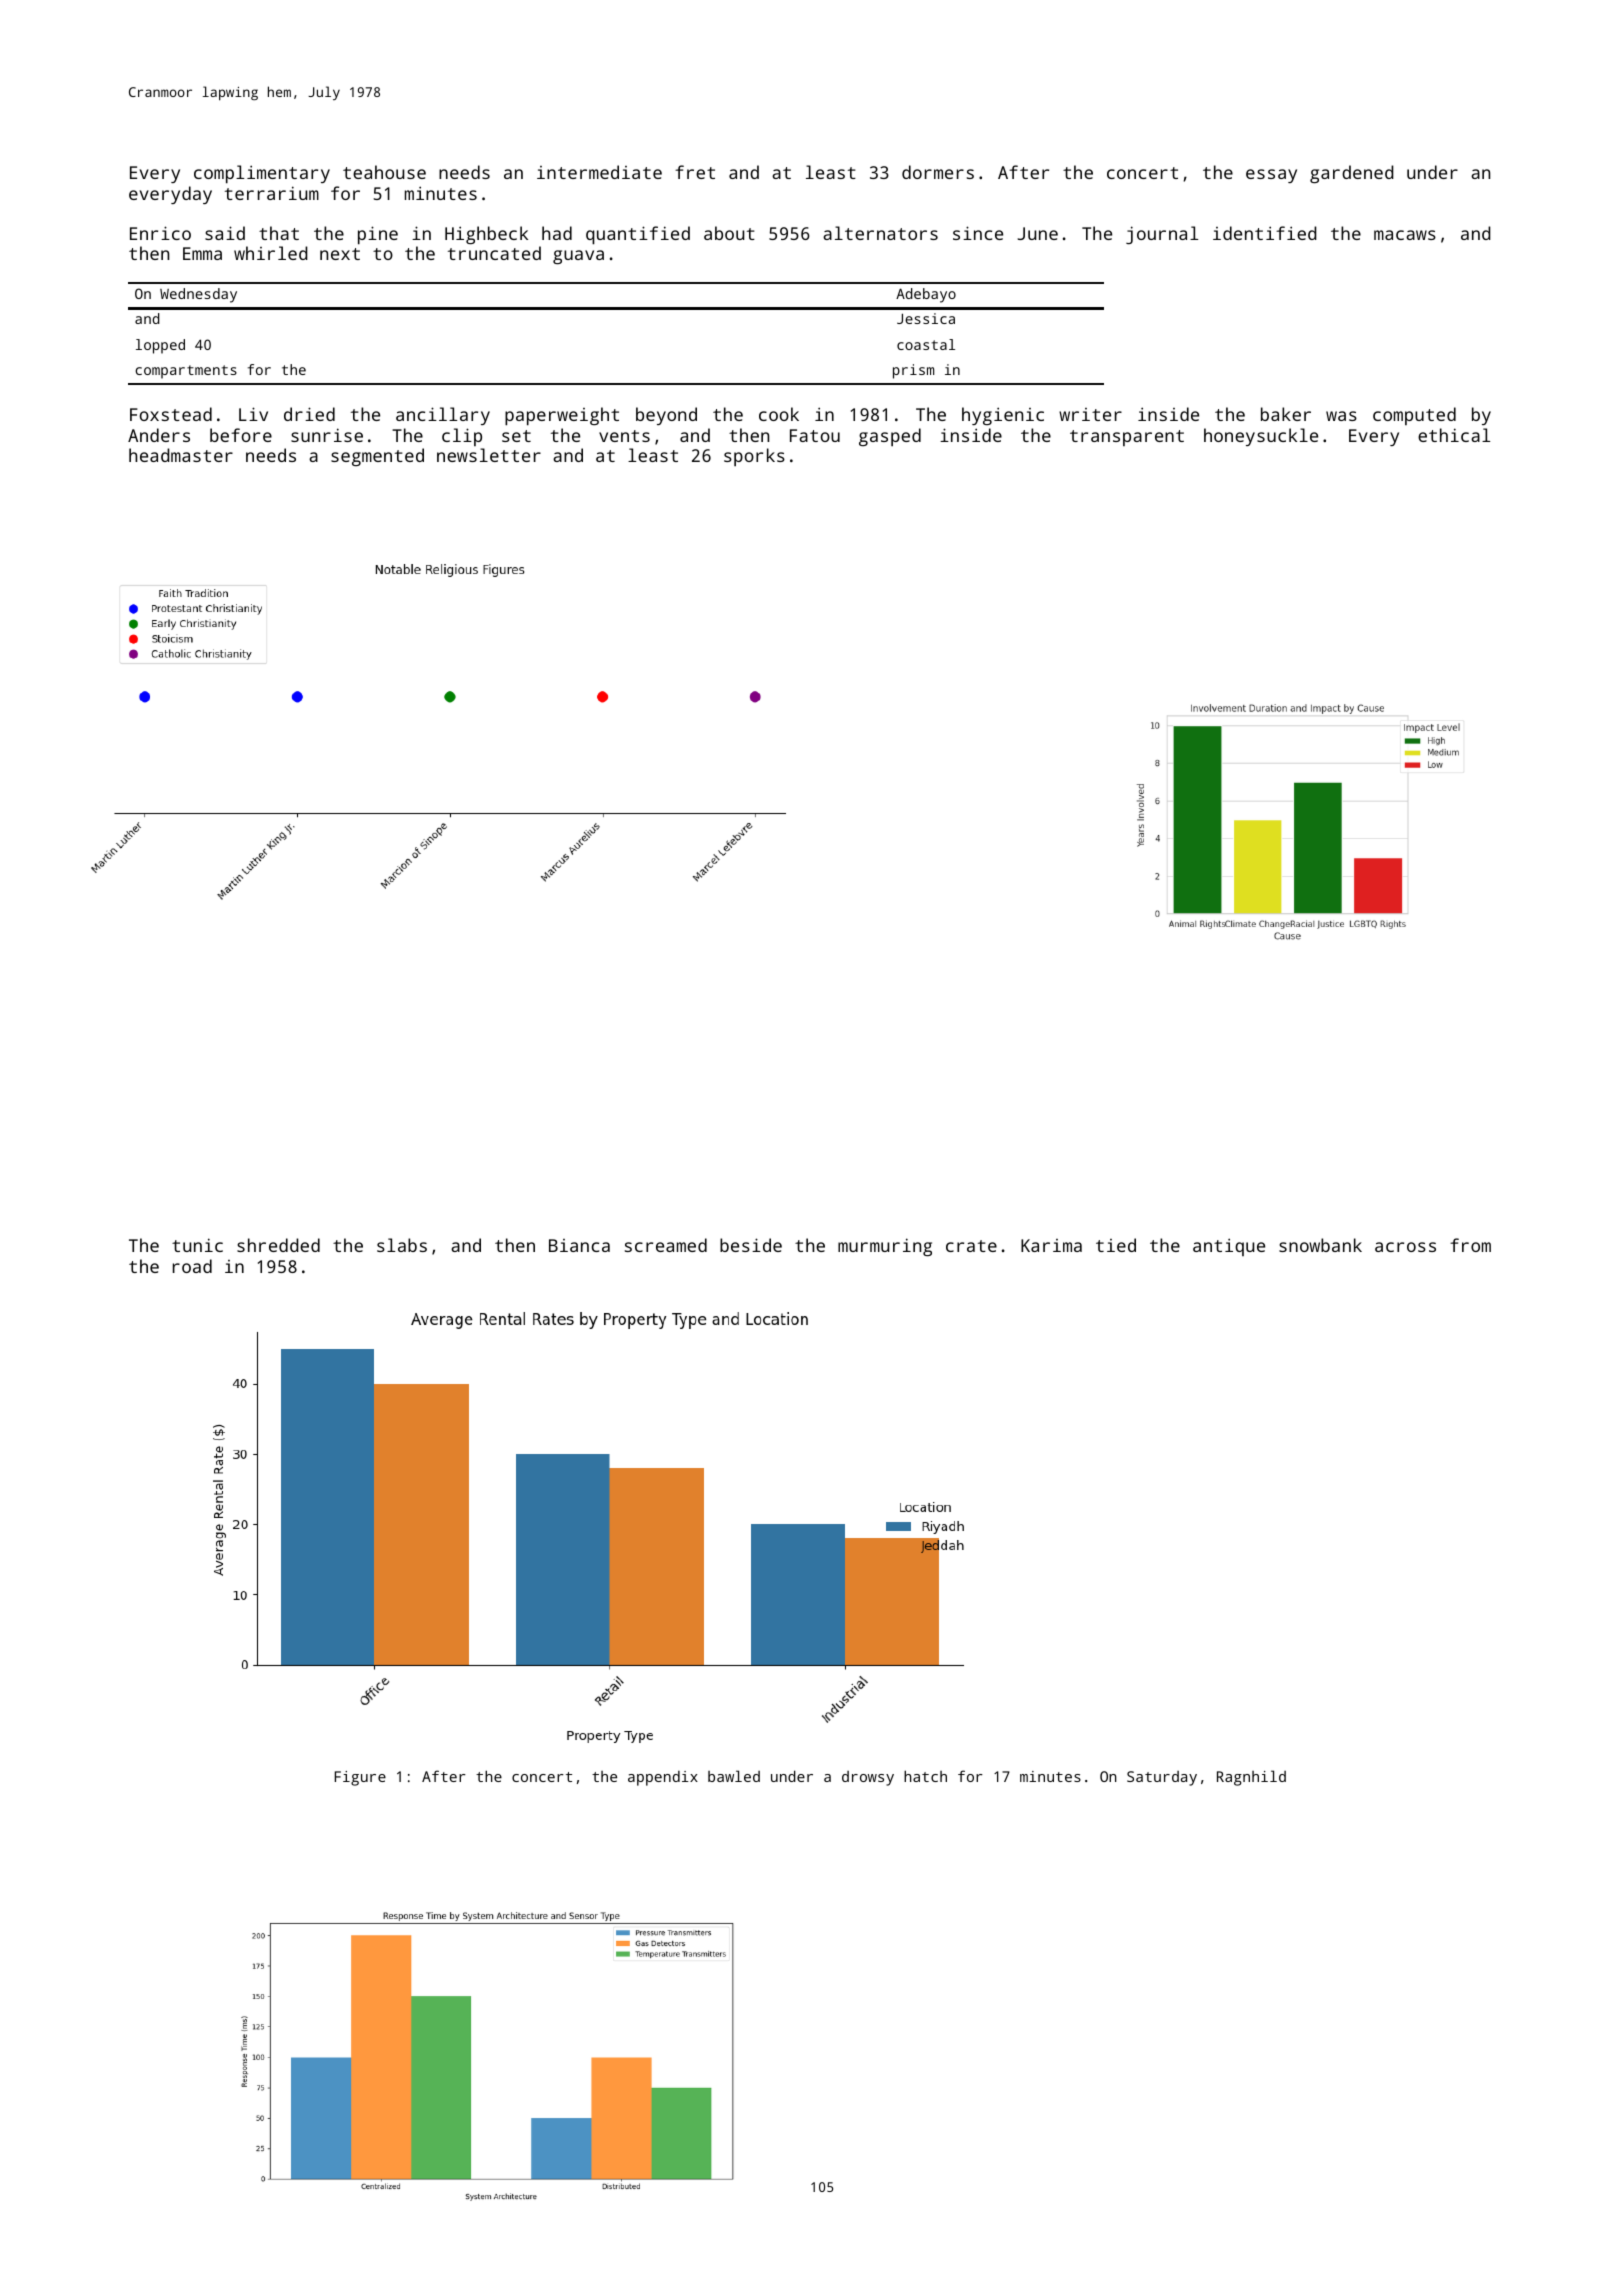 This screenshot has height=2292, width=1620. What do you see at coordinates (1320, 1245) in the screenshot?
I see `snowbank` at bounding box center [1320, 1245].
